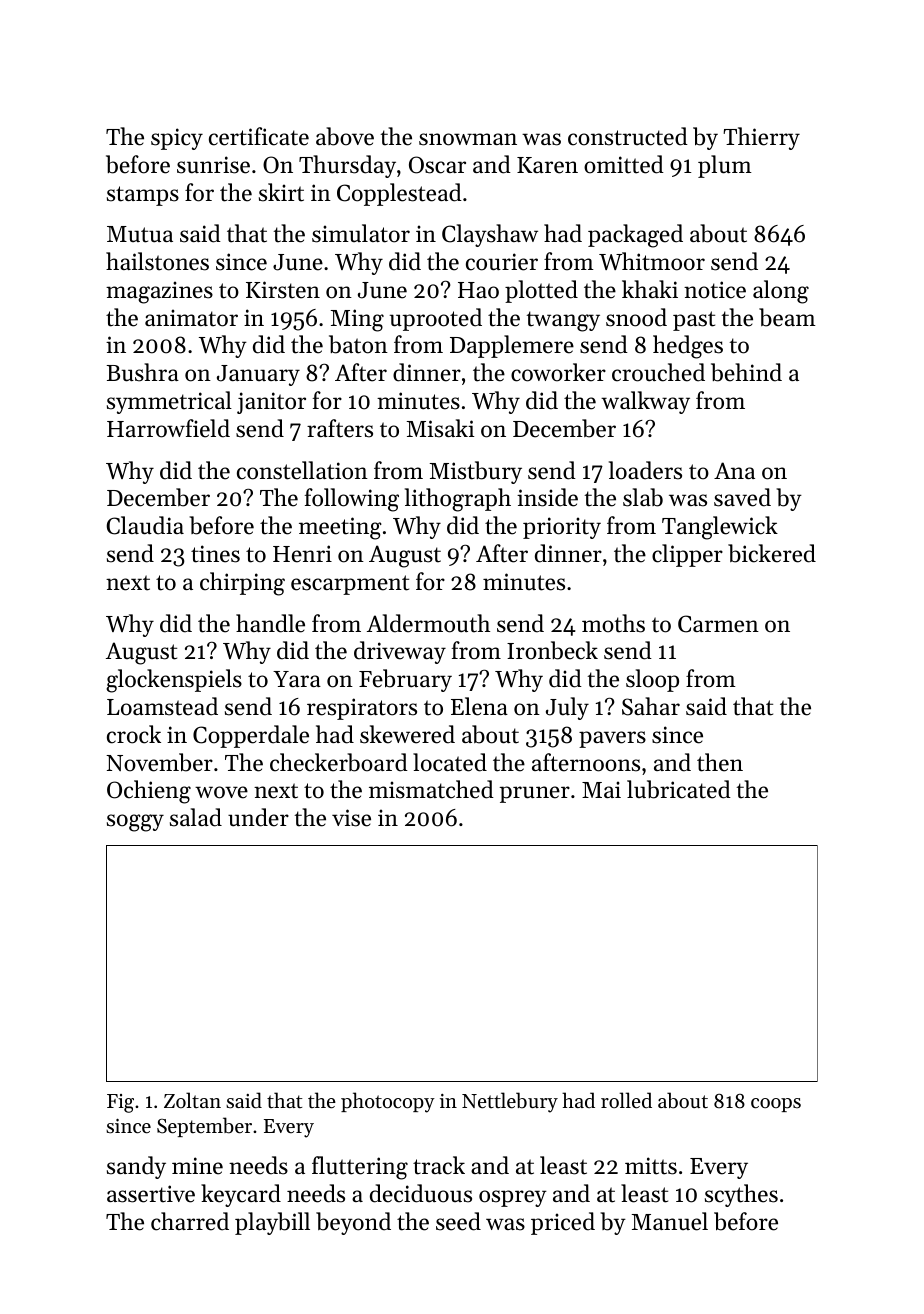 This page has width=924, height=1314. What do you see at coordinates (151, 1194) in the page?
I see `assertive` at bounding box center [151, 1194].
